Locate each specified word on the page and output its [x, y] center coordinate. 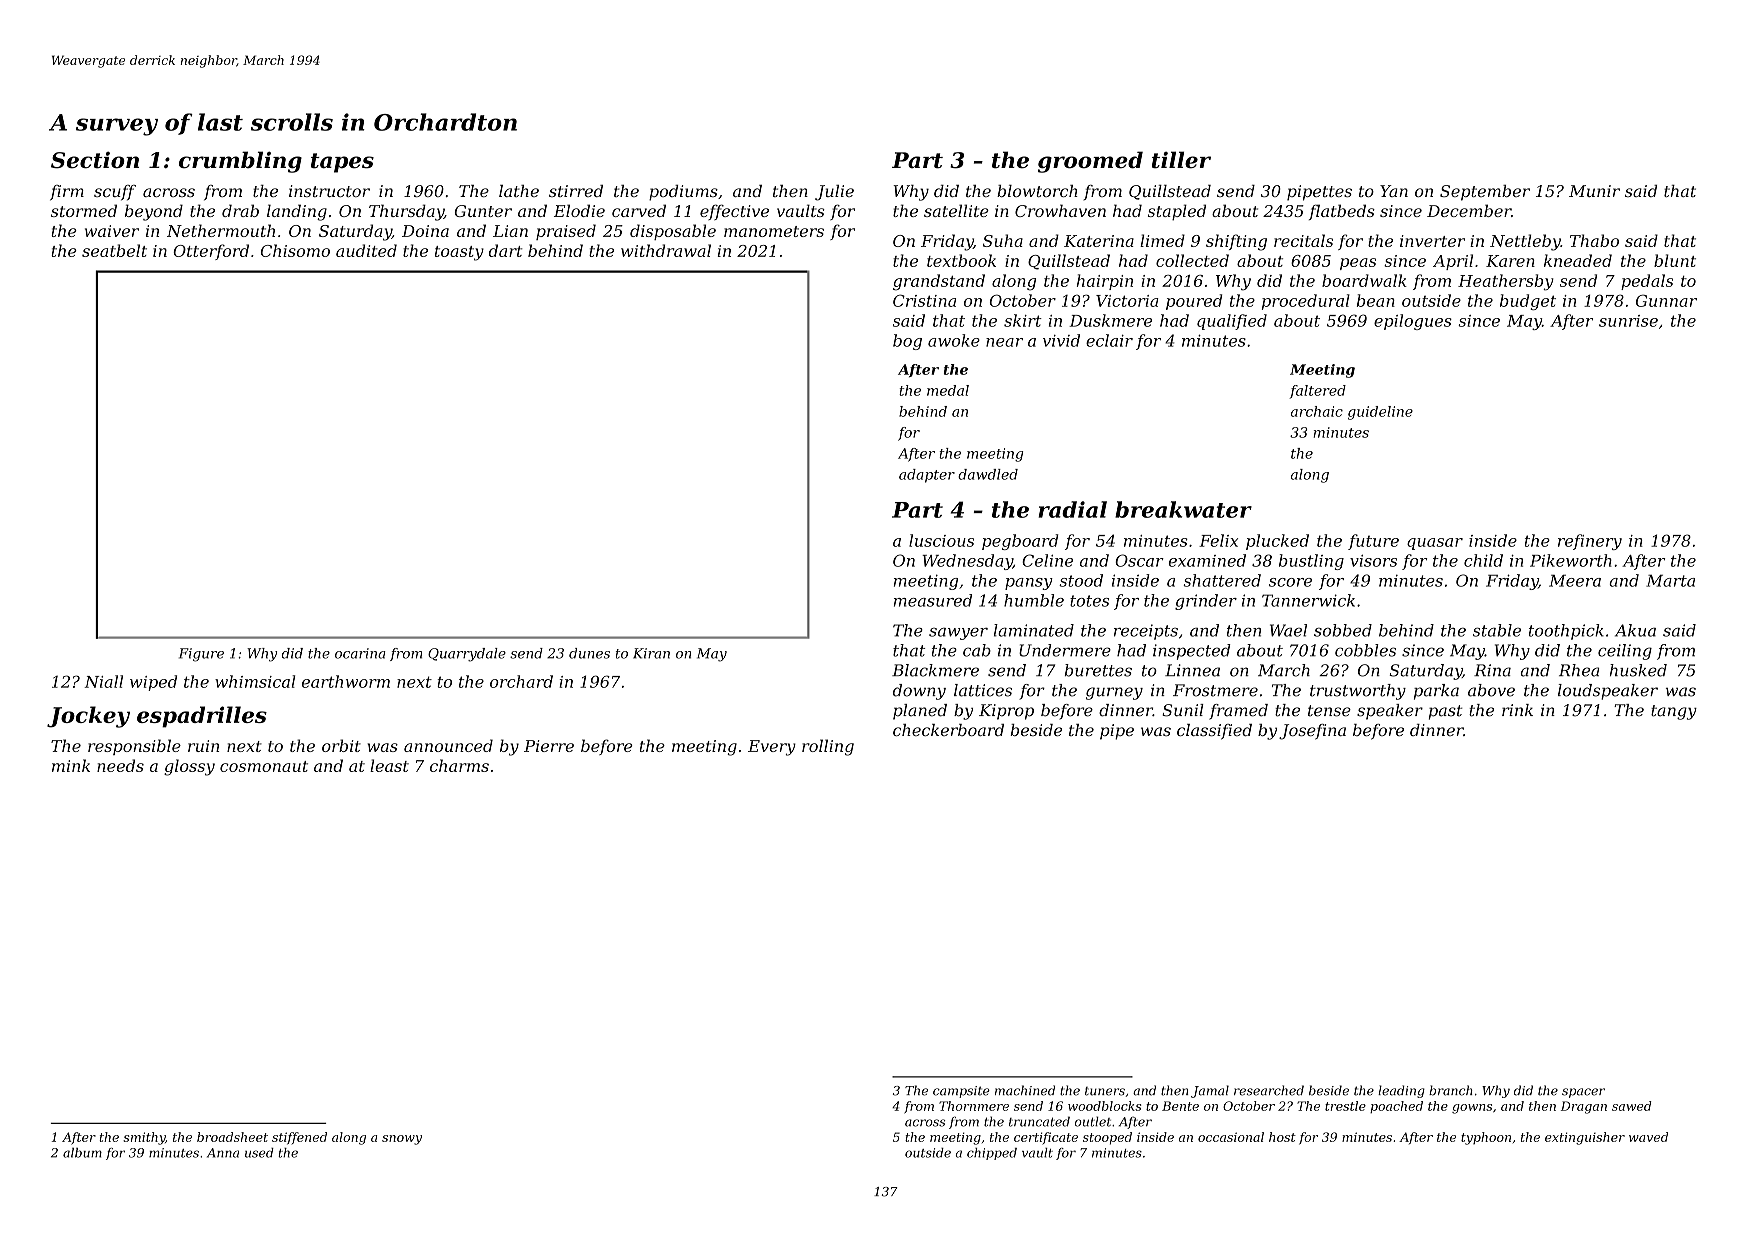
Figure [201, 655]
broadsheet [232, 1137]
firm [67, 193]
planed [920, 712]
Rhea [1579, 670]
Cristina [924, 300]
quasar [1435, 544]
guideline [1380, 413]
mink [71, 765]
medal [948, 390]
